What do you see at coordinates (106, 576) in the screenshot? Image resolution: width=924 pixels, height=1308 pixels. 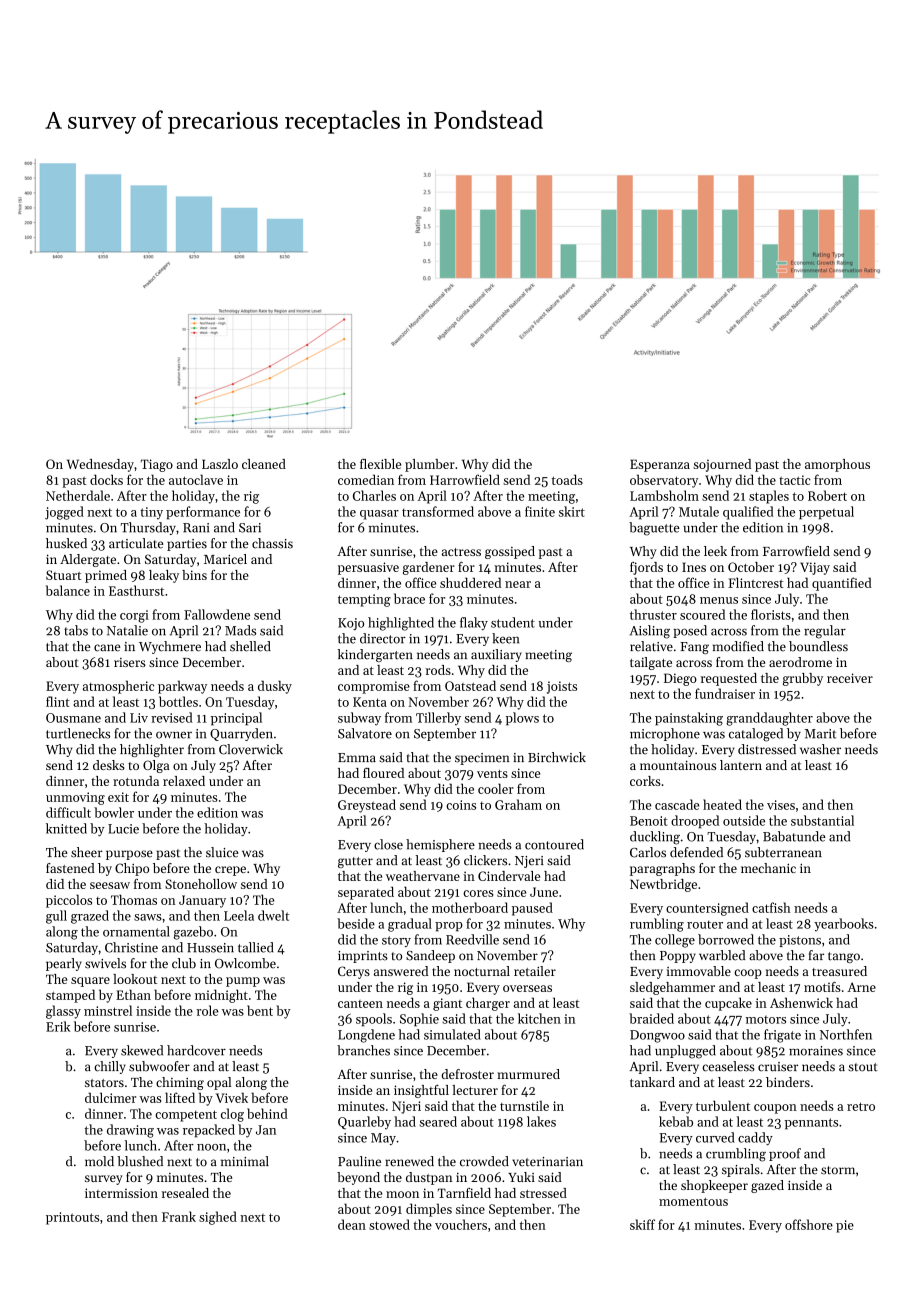 I see `primed` at bounding box center [106, 576].
